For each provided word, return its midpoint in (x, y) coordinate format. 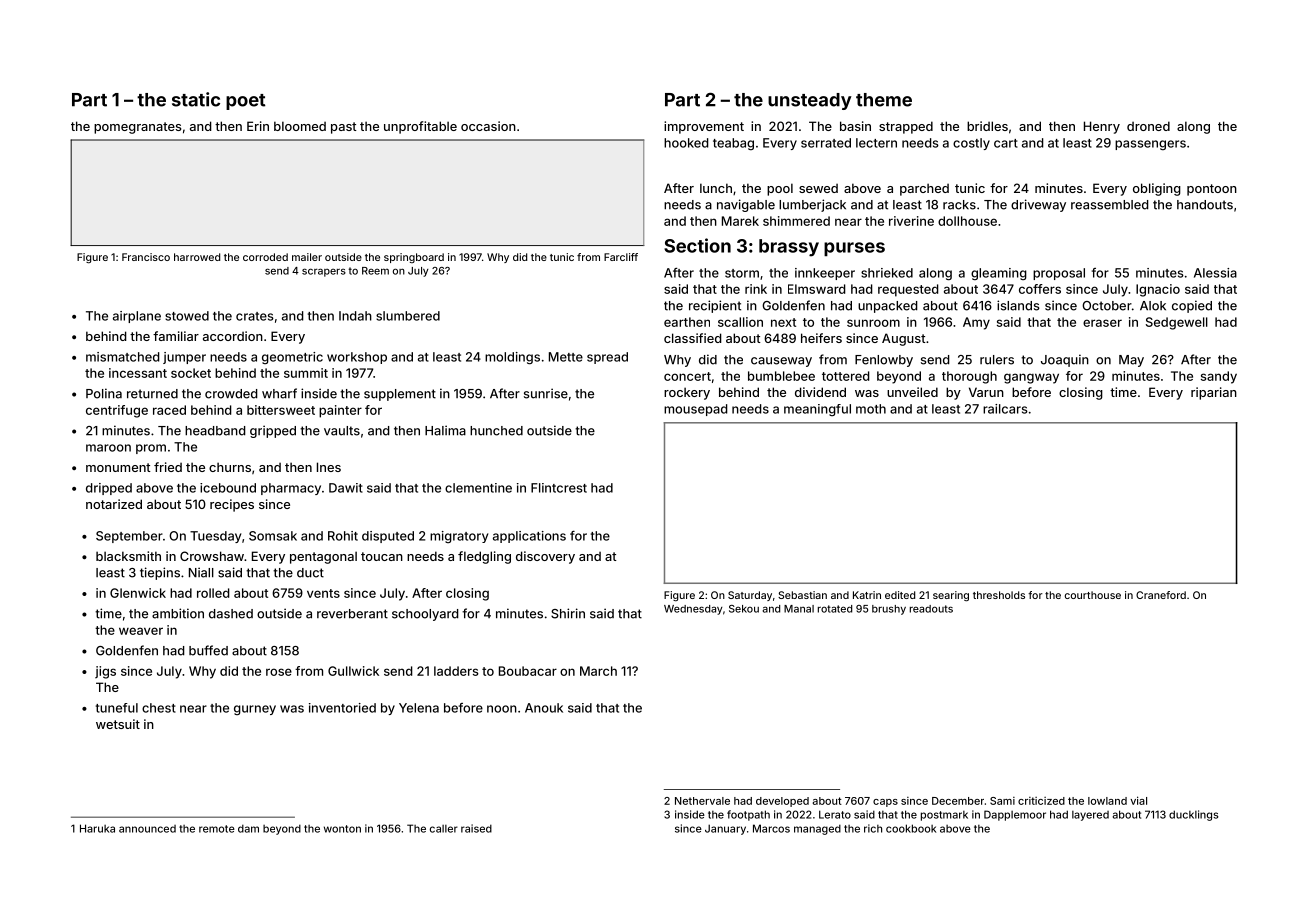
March (598, 671)
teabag (733, 144)
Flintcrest (559, 488)
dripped (109, 489)
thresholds (999, 595)
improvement (704, 127)
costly (971, 144)
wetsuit (118, 724)
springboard (414, 258)
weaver (141, 631)
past (344, 128)
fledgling (484, 557)
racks (959, 205)
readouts (931, 609)
